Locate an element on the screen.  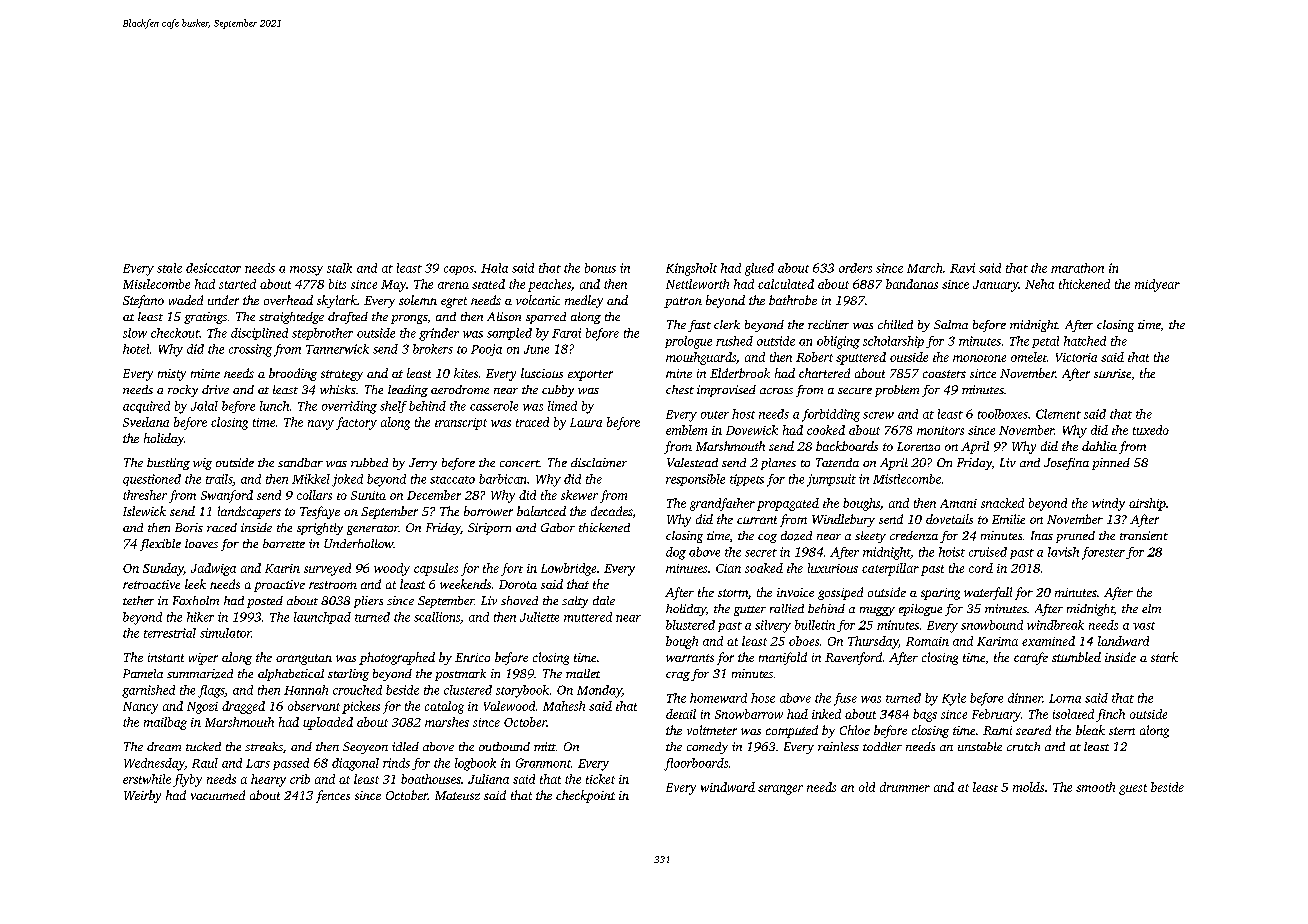
stalk is located at coordinates (339, 268).
